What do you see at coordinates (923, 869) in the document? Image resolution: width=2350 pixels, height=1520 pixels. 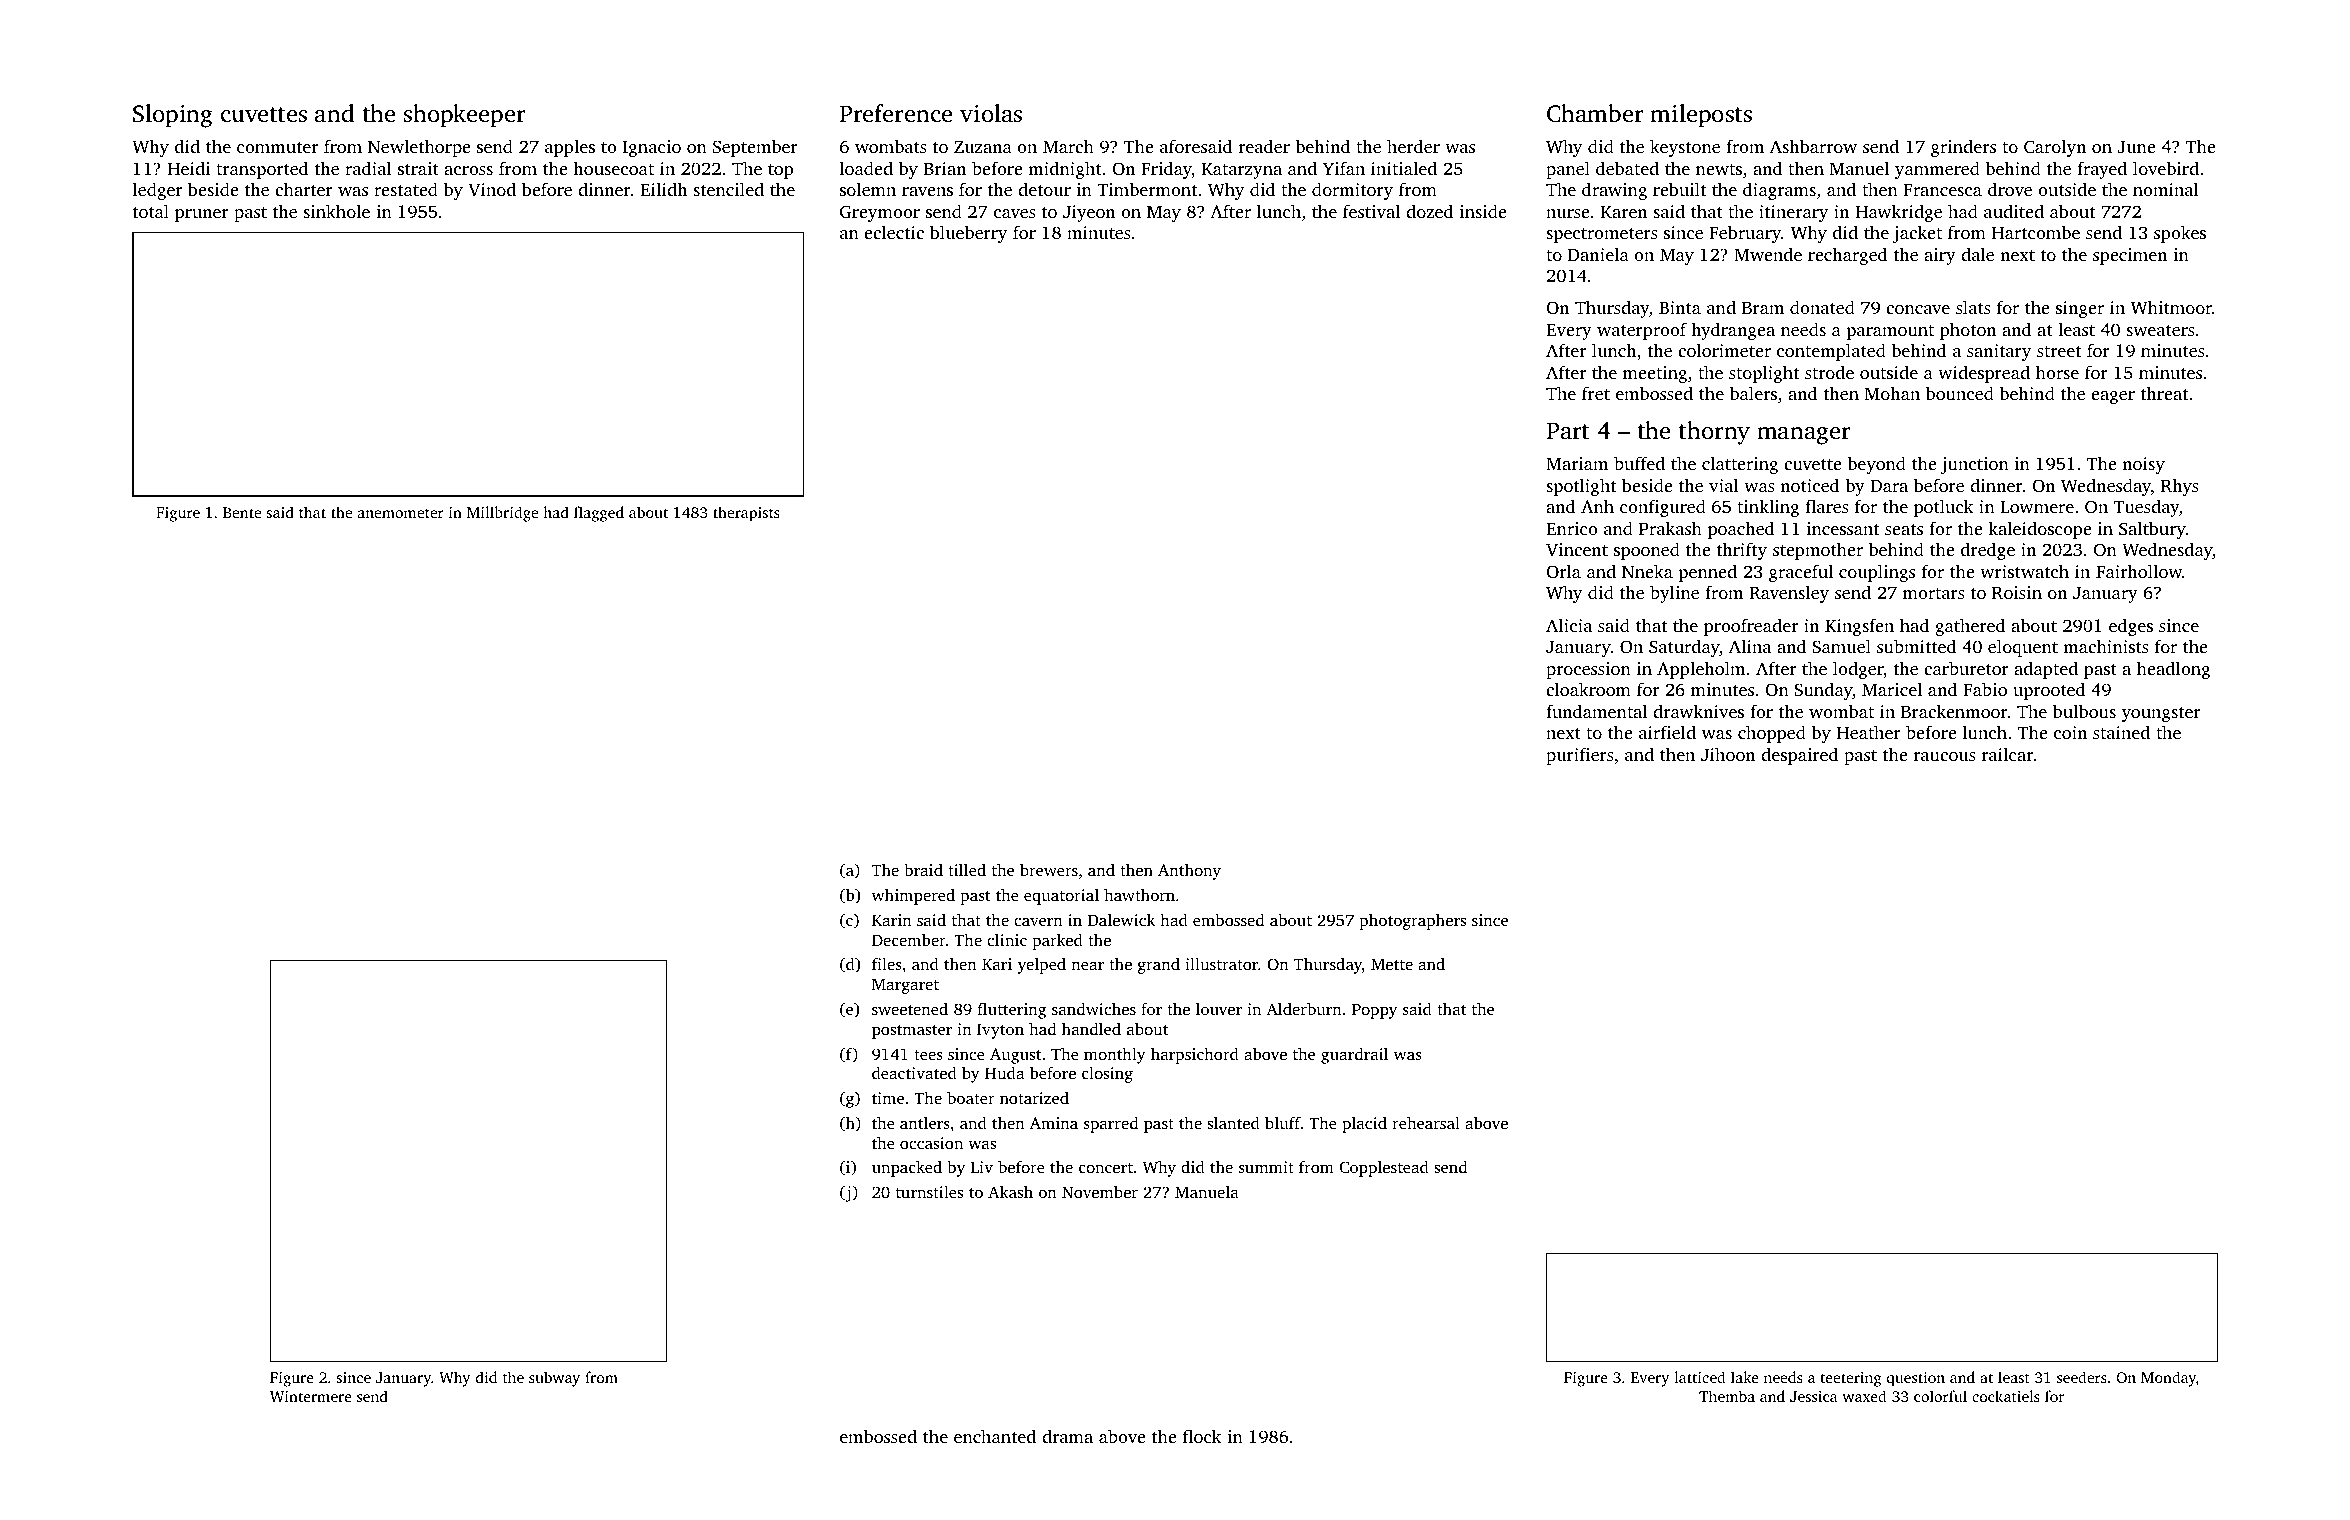 I see `braid` at bounding box center [923, 869].
